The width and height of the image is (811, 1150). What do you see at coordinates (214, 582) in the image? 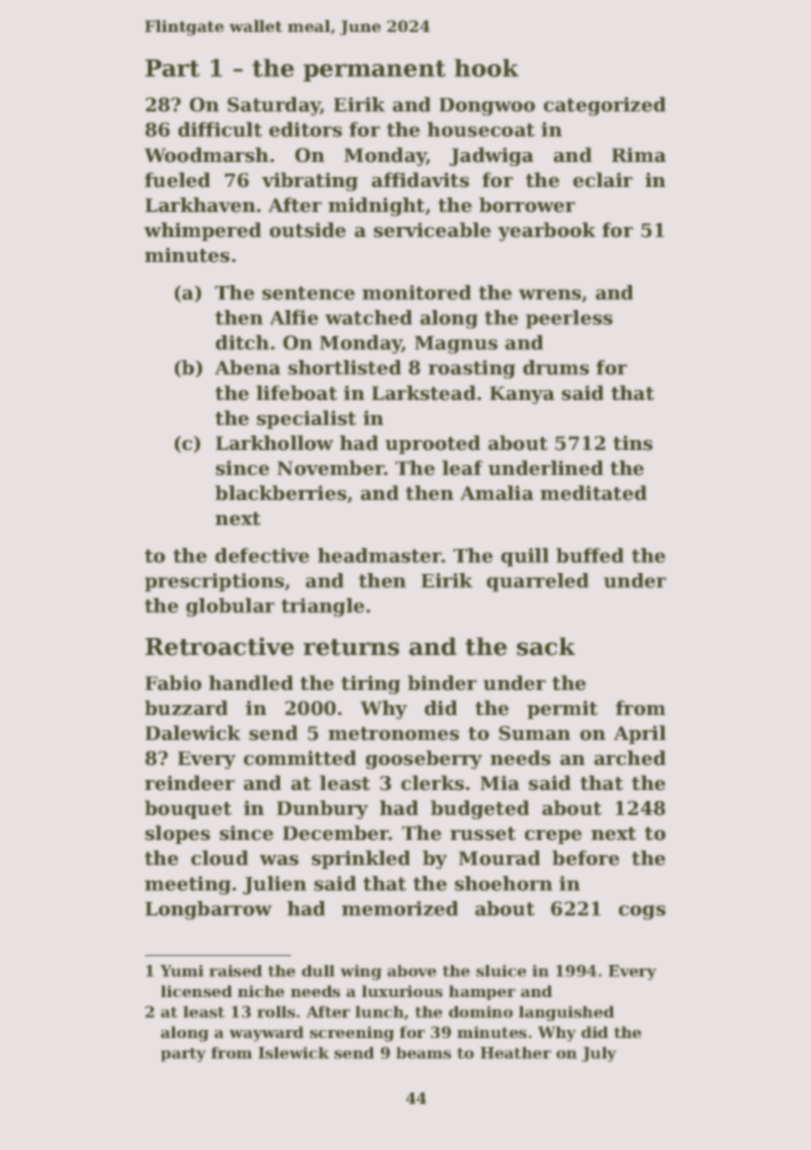
I see `prescriptions` at bounding box center [214, 582].
